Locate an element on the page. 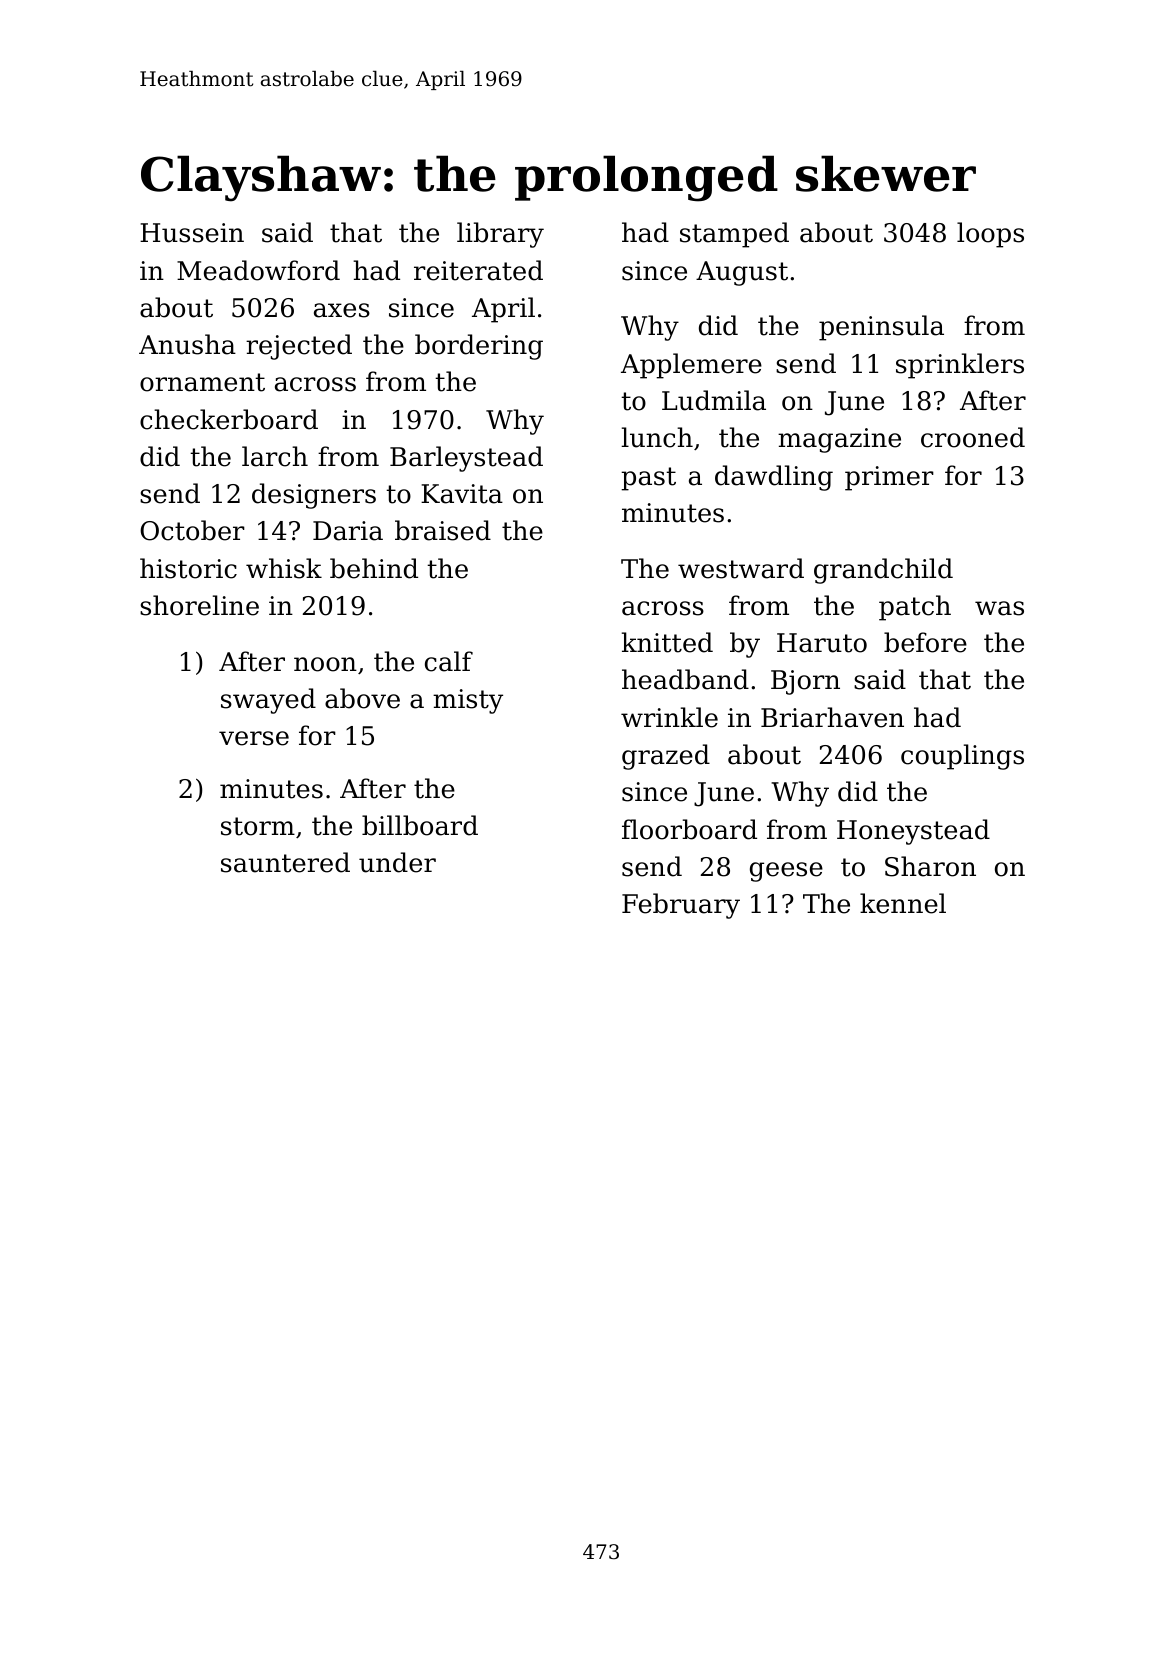  peninsula is located at coordinates (881, 328).
